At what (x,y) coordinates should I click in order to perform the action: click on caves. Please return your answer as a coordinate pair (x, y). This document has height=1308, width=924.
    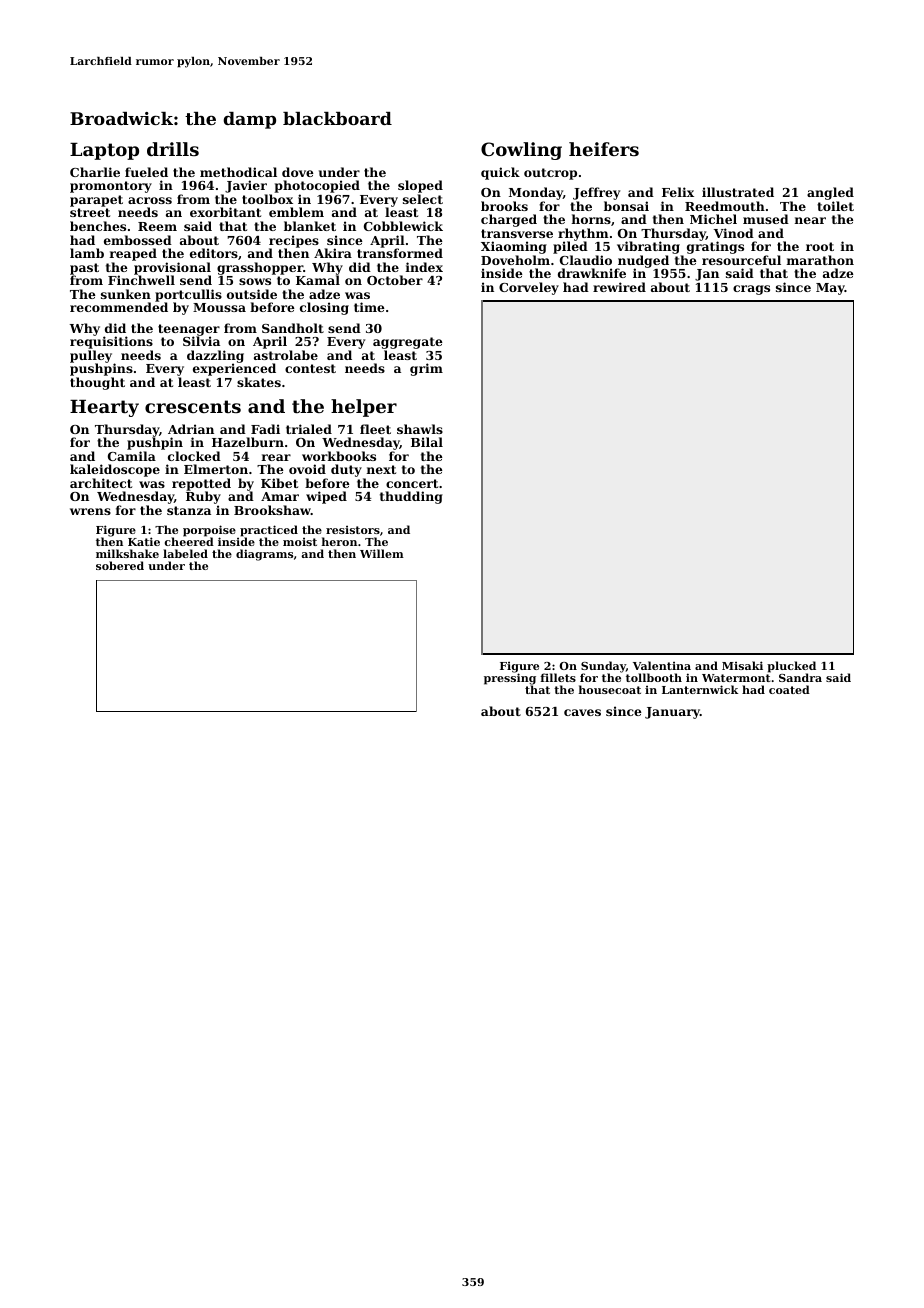
    Looking at the image, I should click on (582, 712).
